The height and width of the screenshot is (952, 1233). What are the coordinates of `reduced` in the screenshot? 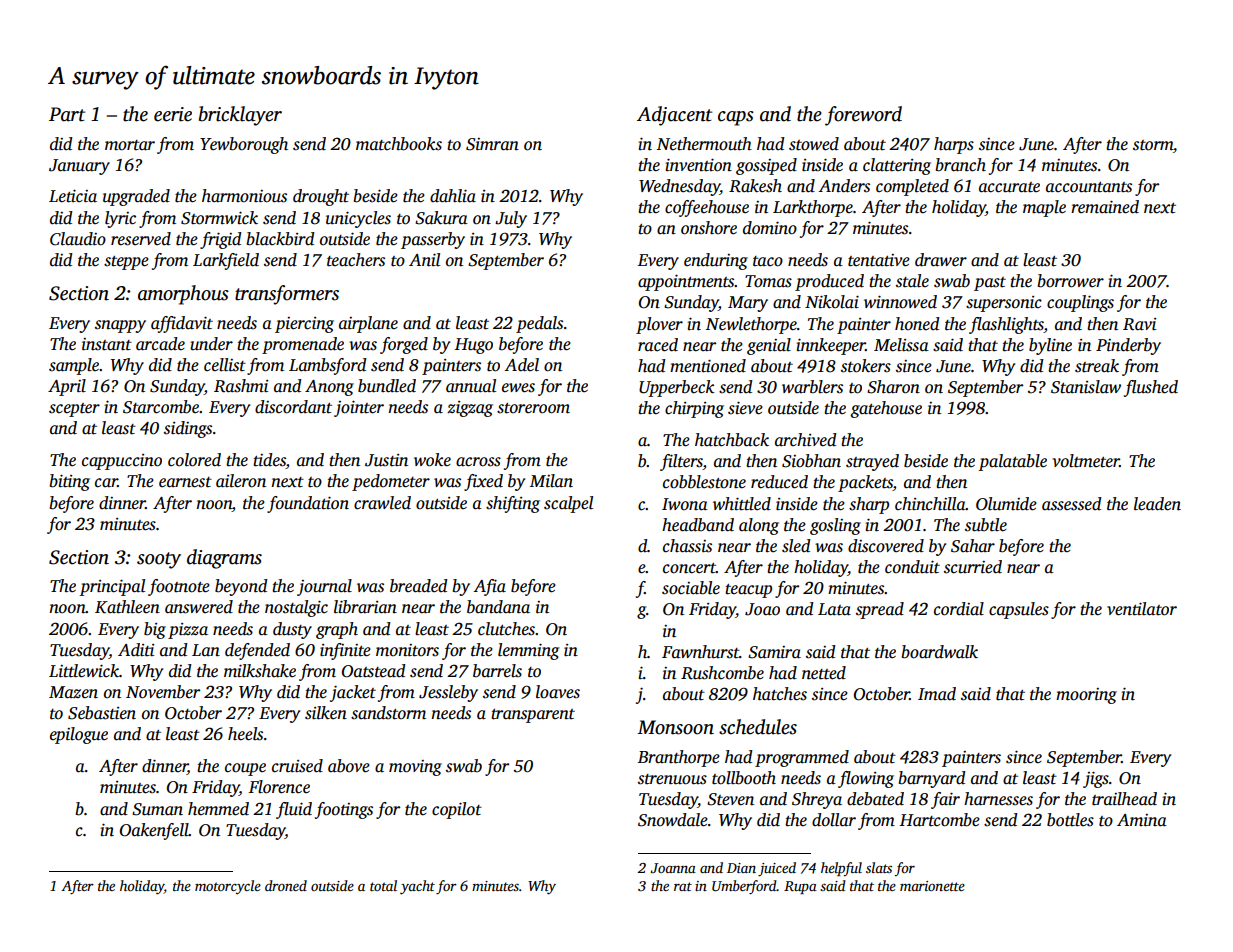 It's located at (779, 482).
